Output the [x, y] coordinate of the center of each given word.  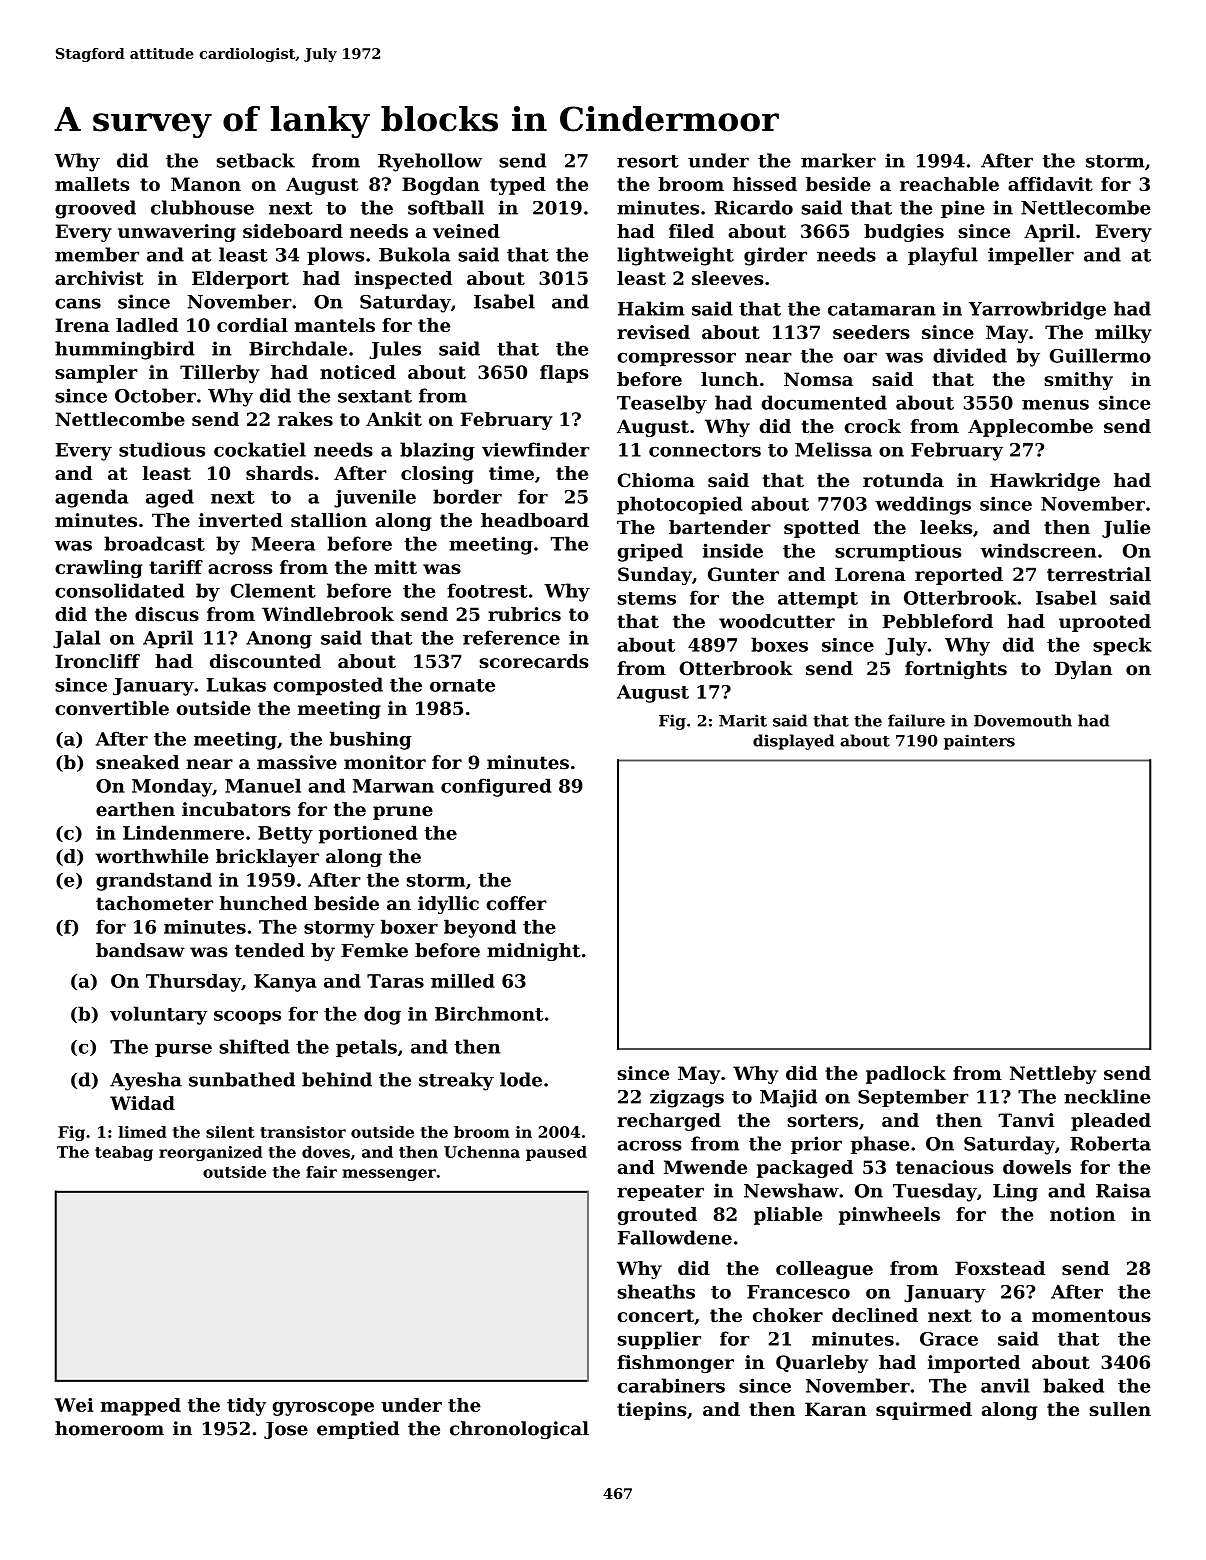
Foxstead [1000, 1268]
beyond [480, 928]
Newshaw [791, 1190]
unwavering [177, 233]
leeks [946, 527]
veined [466, 231]
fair [321, 1172]
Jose [286, 1430]
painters [979, 742]
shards [279, 473]
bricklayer [267, 858]
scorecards [534, 661]
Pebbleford [937, 621]
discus [167, 614]
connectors [705, 450]
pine [963, 209]
